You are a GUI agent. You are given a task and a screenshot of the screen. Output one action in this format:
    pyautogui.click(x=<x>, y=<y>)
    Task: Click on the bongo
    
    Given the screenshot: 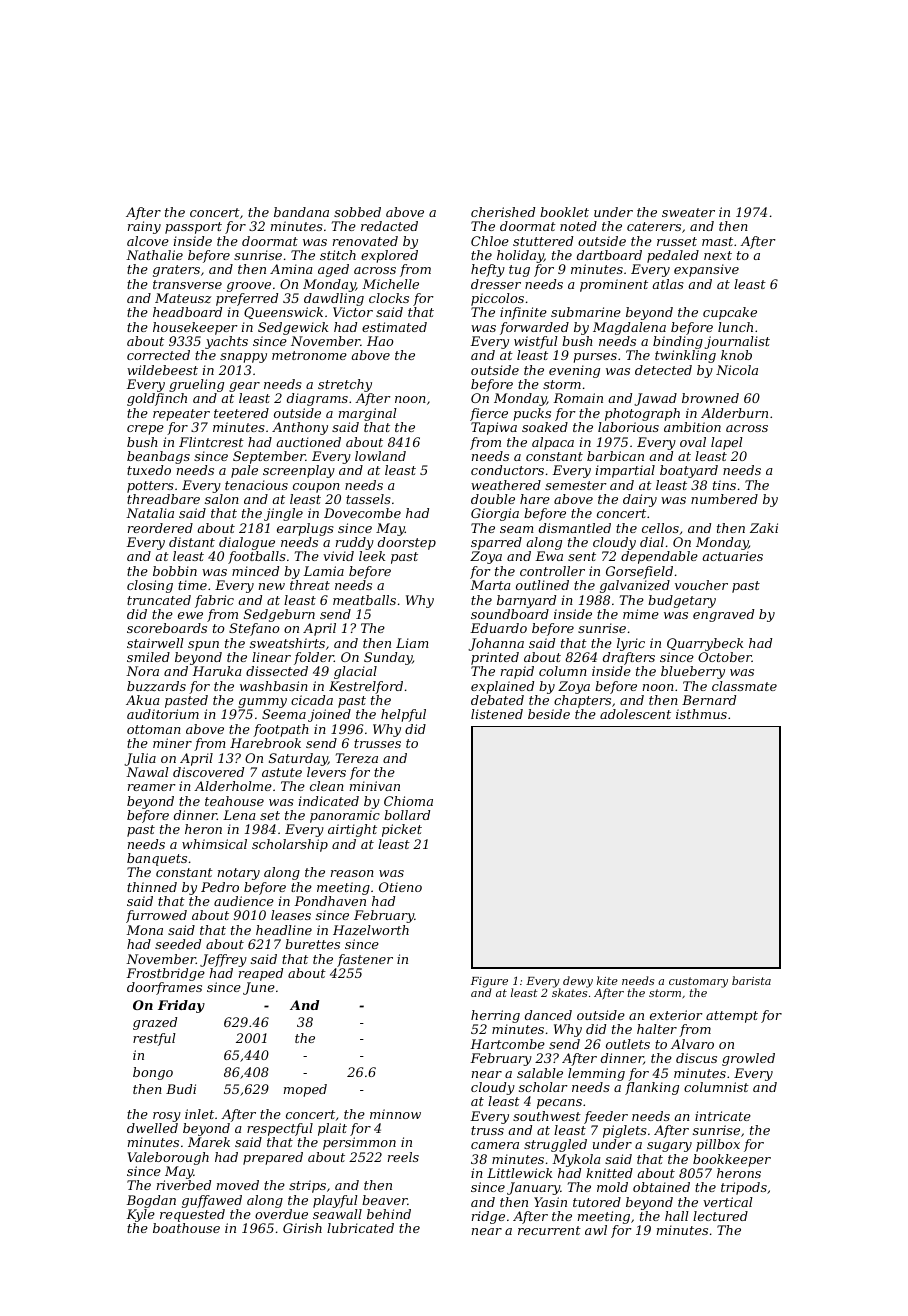 What is the action you would take?
    pyautogui.click(x=153, y=1073)
